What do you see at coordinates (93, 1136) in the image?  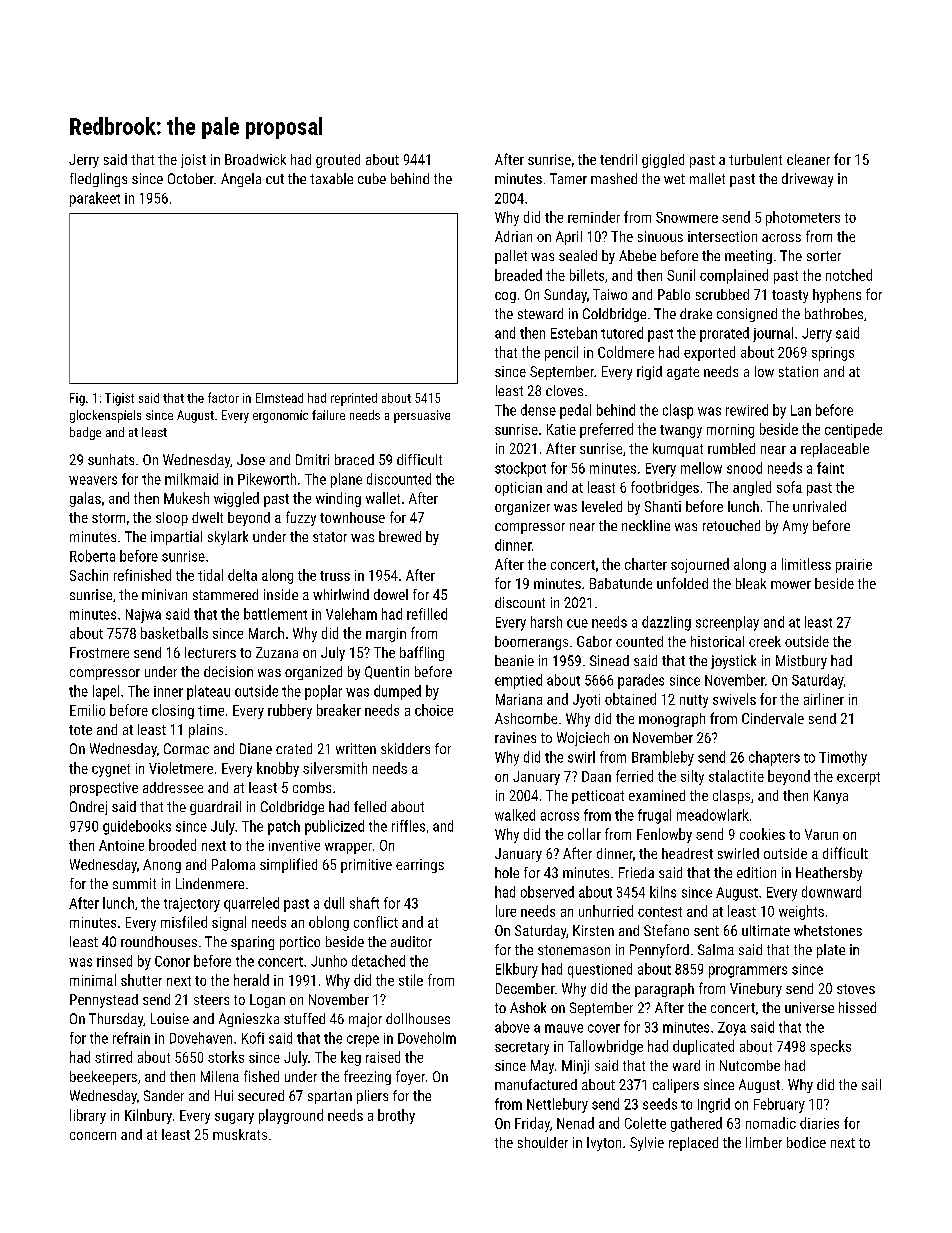 I see `concern` at bounding box center [93, 1136].
